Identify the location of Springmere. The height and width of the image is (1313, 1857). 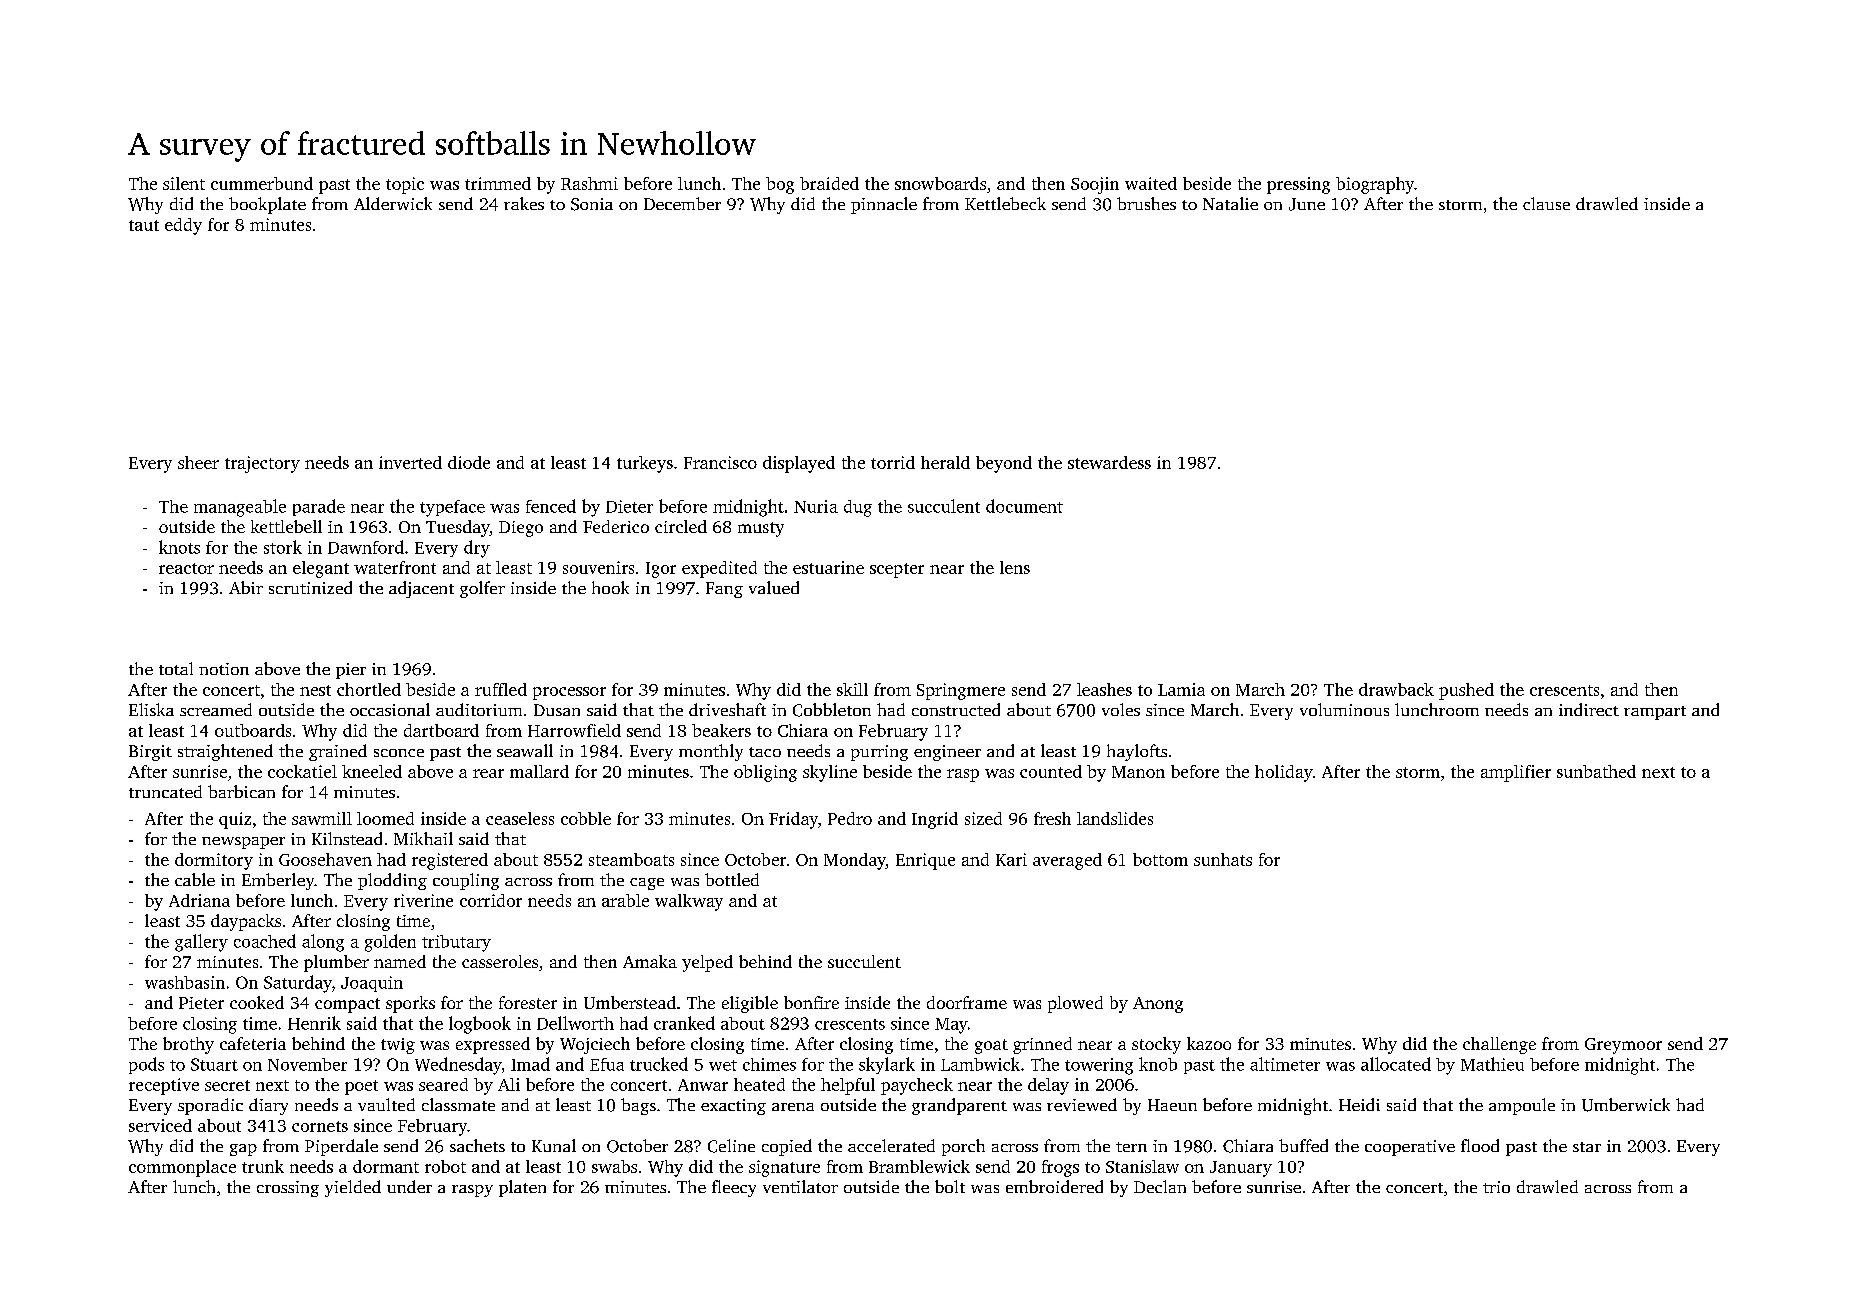
(961, 691).
